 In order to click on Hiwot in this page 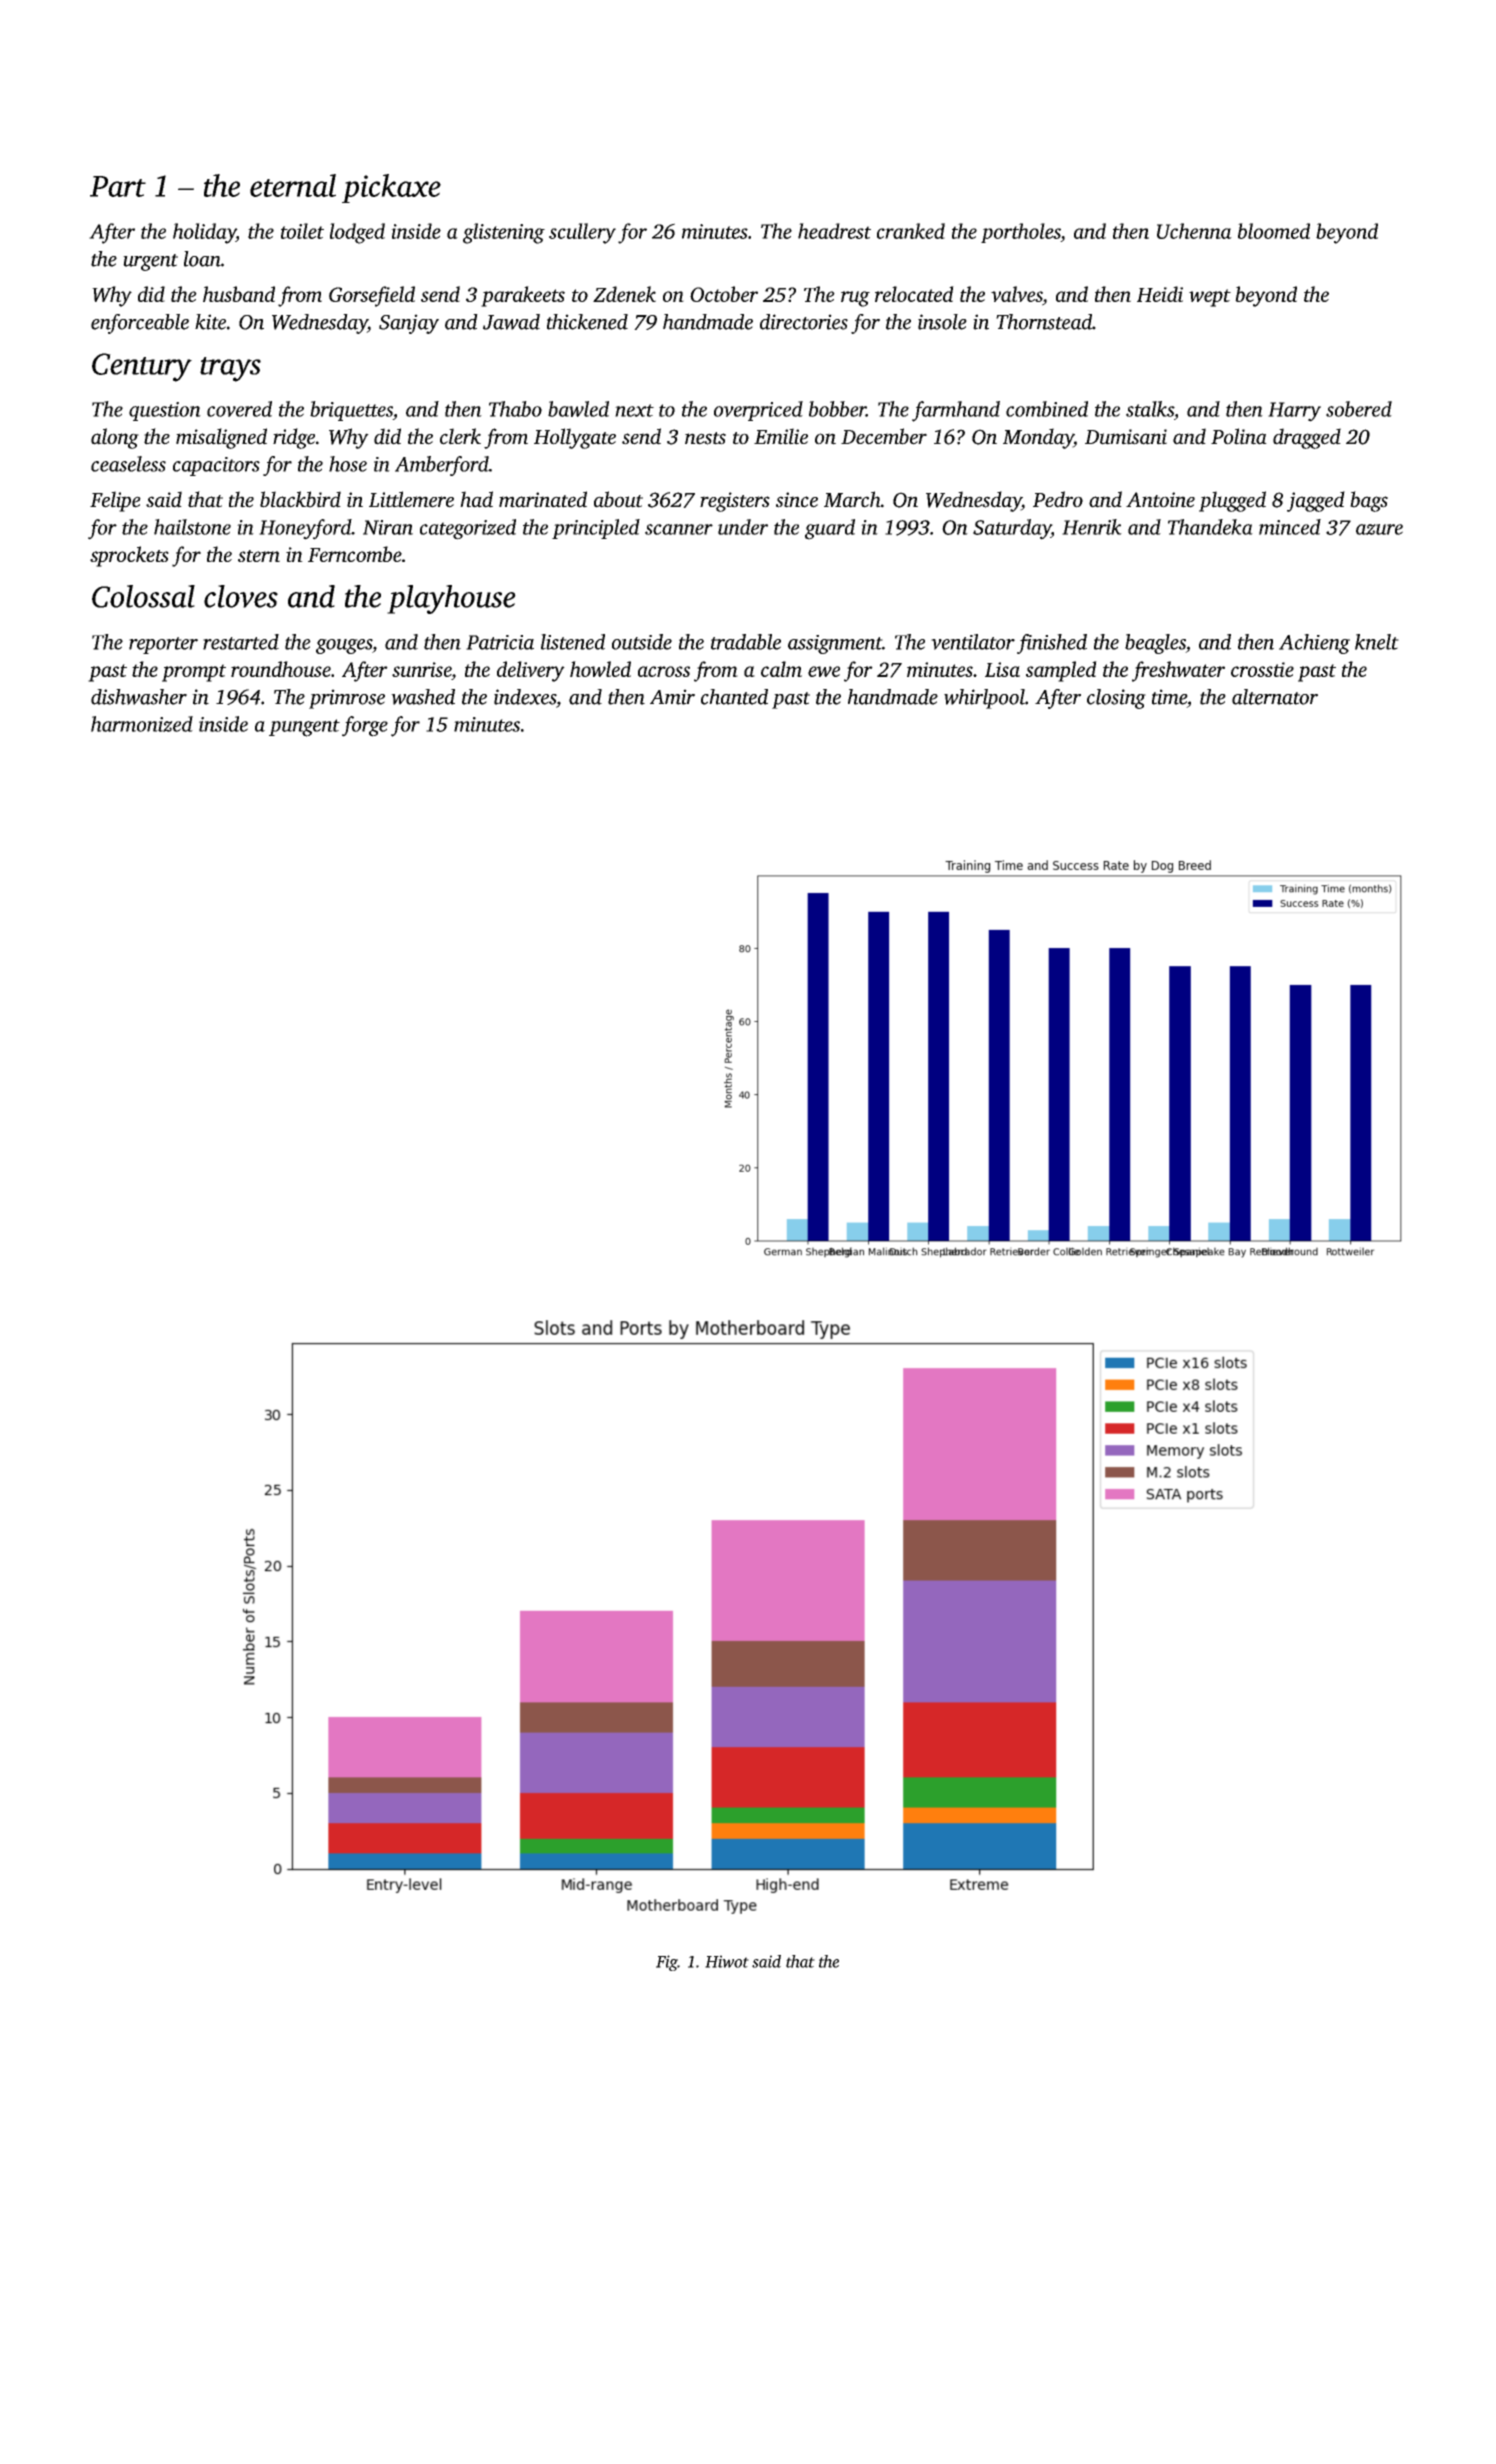, I will do `click(727, 1961)`.
